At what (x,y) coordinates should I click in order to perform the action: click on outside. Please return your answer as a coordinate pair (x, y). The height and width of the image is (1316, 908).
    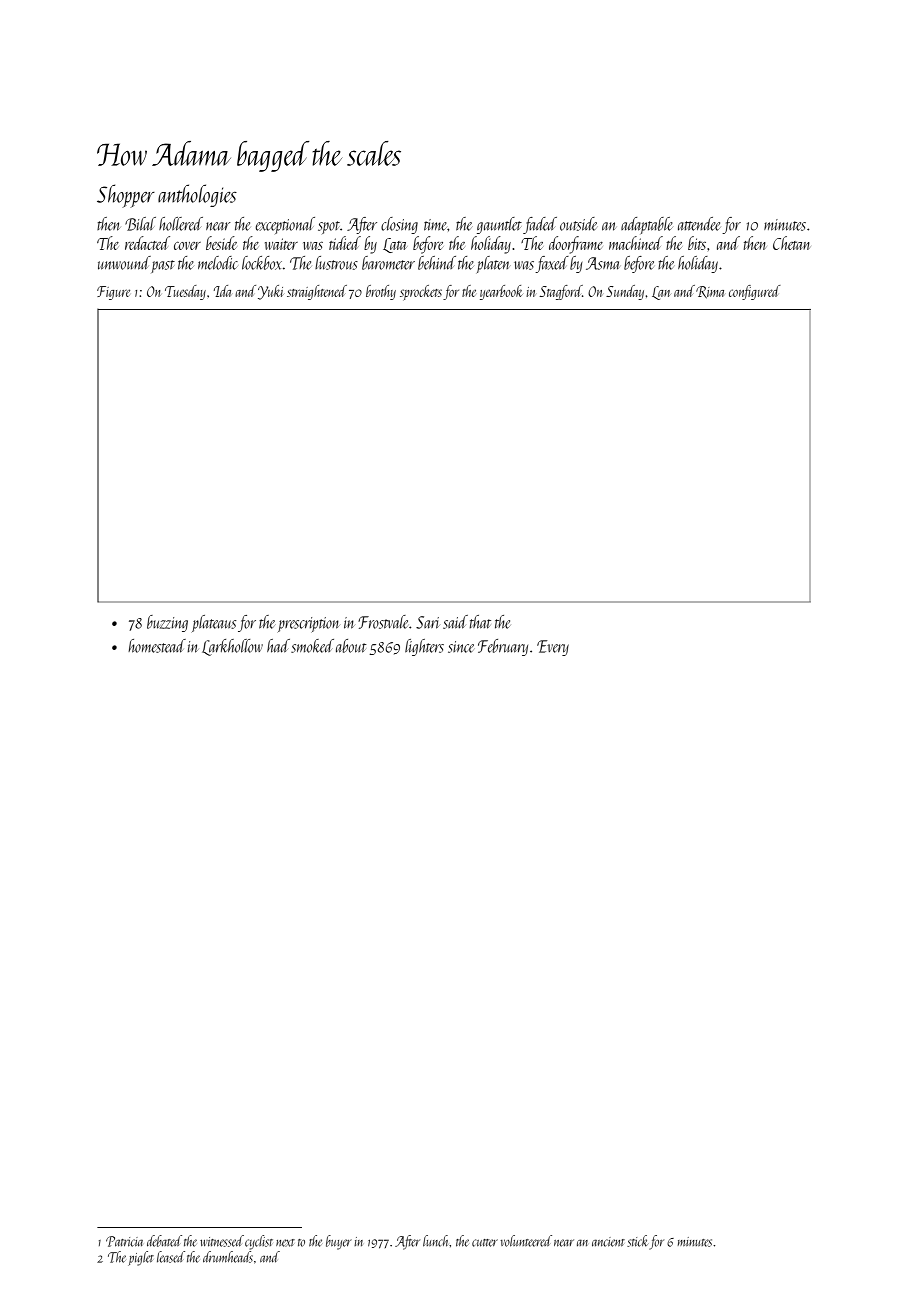
    Looking at the image, I should click on (578, 224).
